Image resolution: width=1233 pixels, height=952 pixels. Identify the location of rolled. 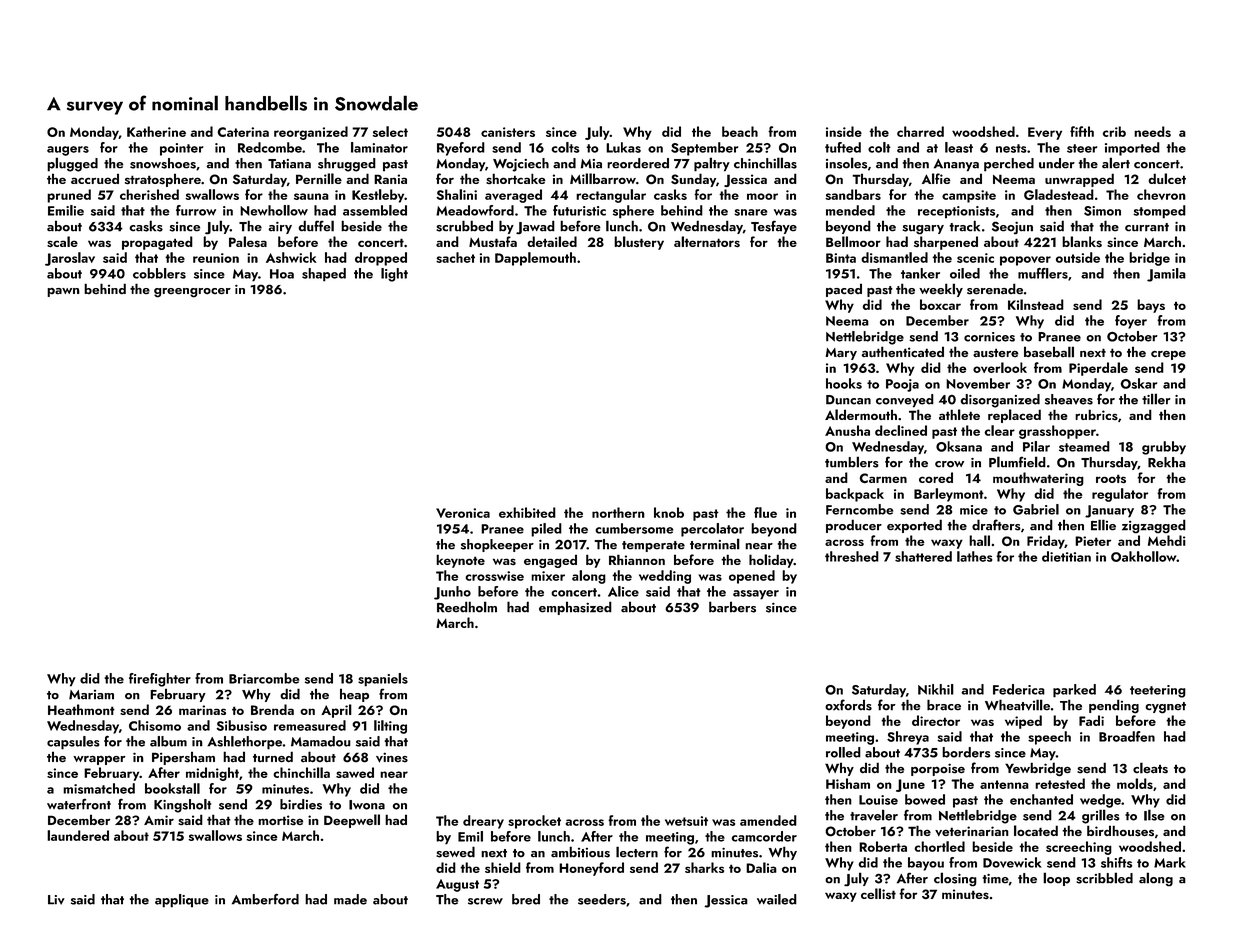
(843, 752).
